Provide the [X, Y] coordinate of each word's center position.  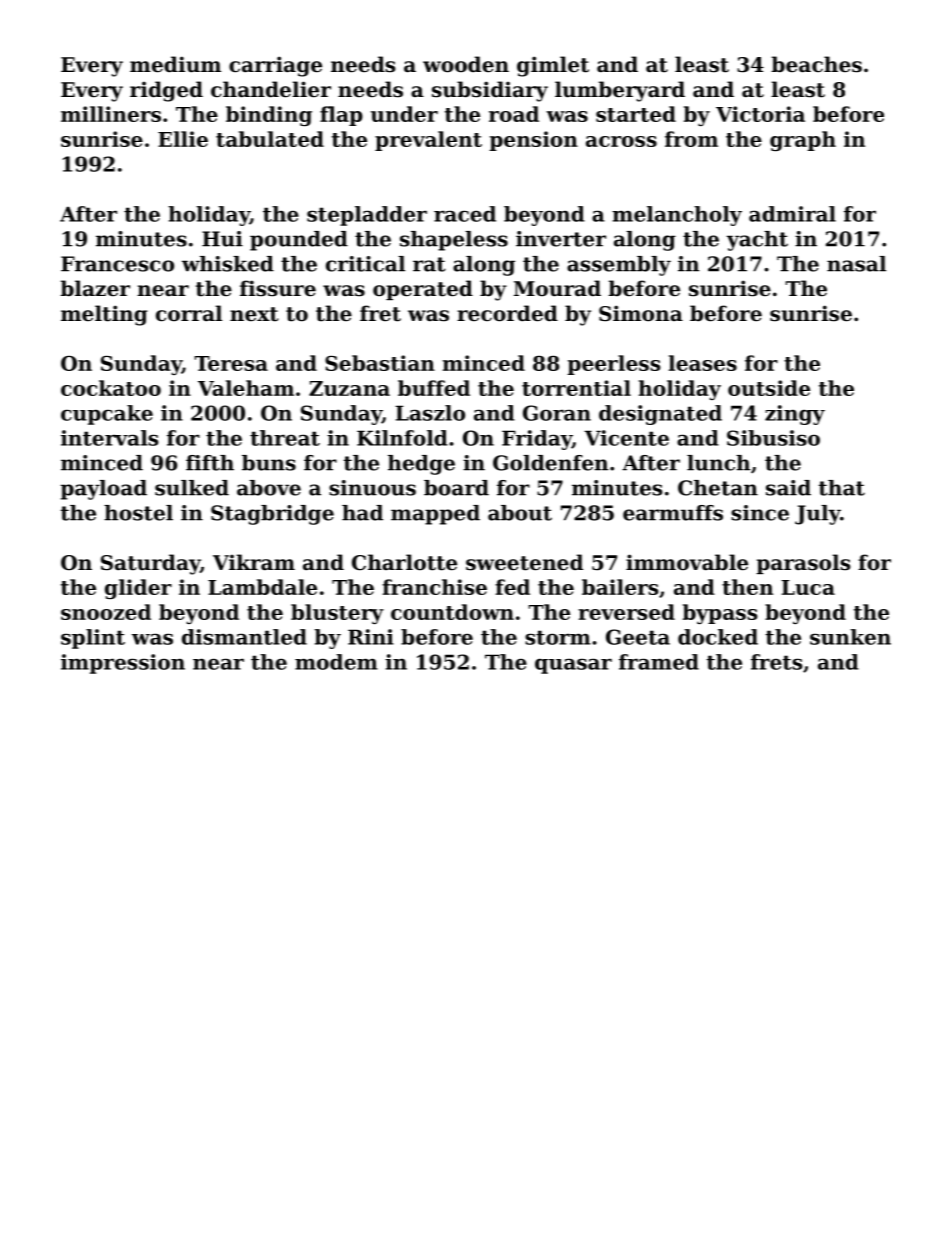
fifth [210, 463]
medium [175, 64]
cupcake [107, 415]
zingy [795, 415]
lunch [718, 463]
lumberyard [620, 91]
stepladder [367, 216]
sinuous [372, 488]
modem [336, 662]
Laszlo [430, 413]
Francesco [117, 264]
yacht [757, 241]
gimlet [553, 66]
